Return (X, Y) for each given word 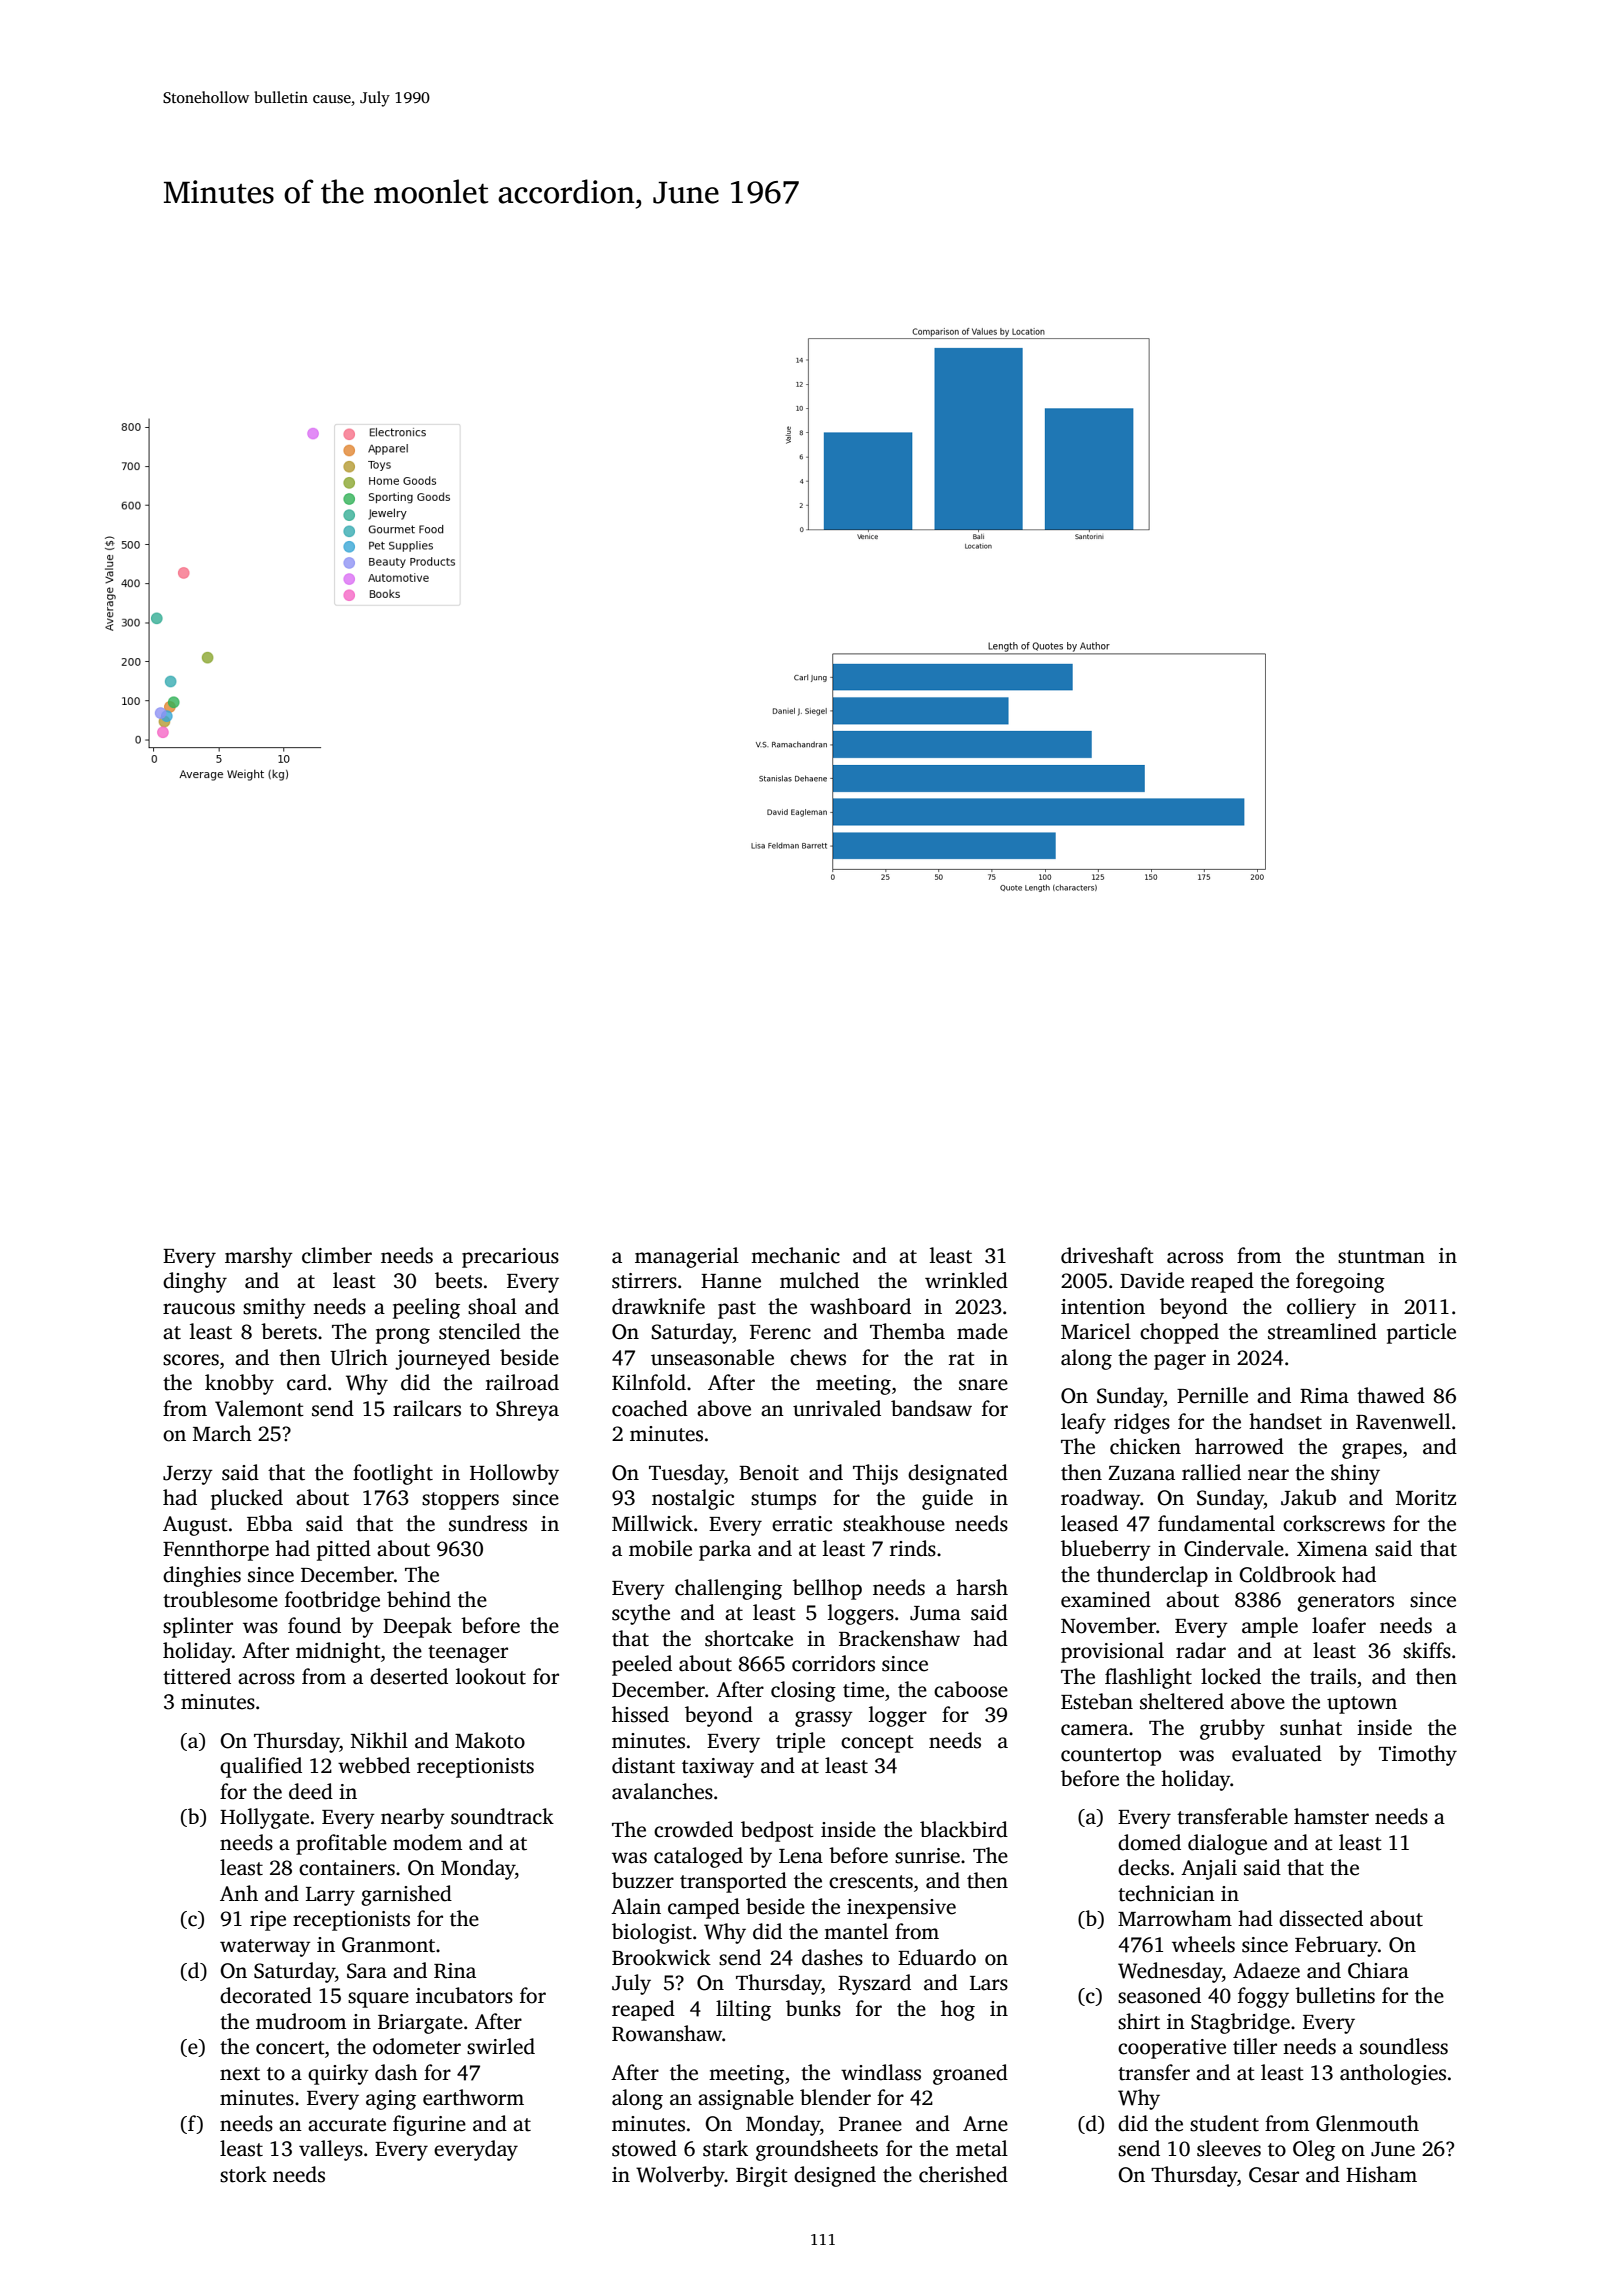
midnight (338, 1652)
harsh (982, 1587)
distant (643, 1765)
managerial (687, 1257)
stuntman (1381, 1257)
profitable (341, 1844)
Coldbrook (1287, 1574)
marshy (259, 1257)
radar (1201, 1650)
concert (290, 2048)
